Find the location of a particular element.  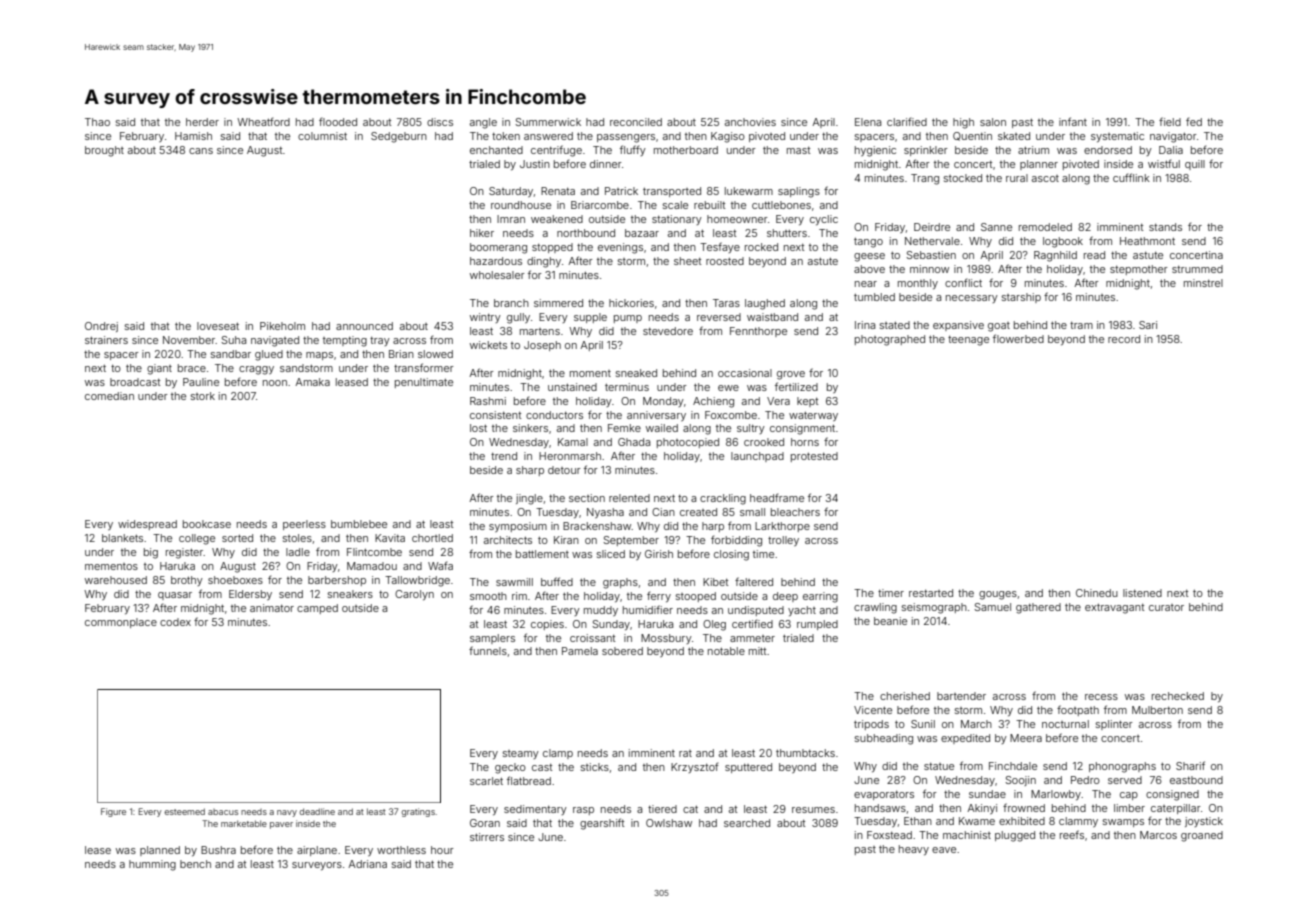

Marlowby is located at coordinates (1056, 795).
